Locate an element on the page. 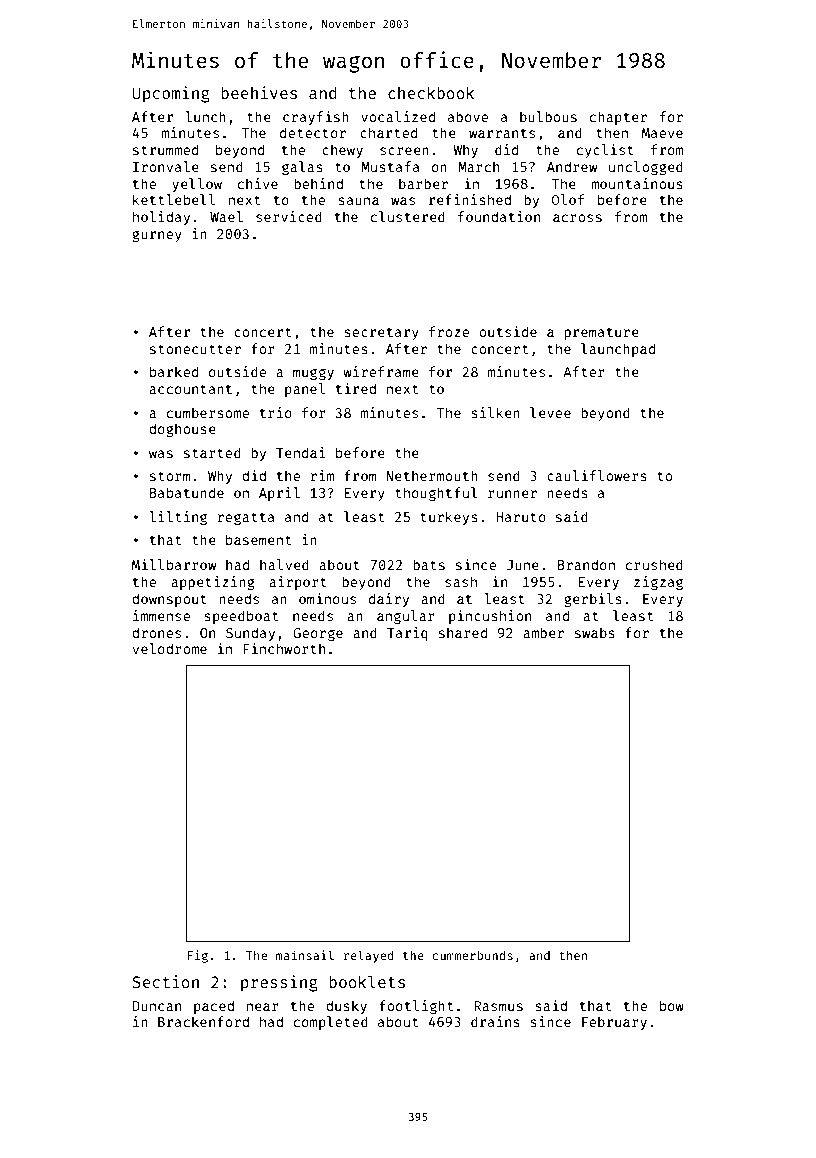  cauliflowers is located at coordinates (597, 475).
